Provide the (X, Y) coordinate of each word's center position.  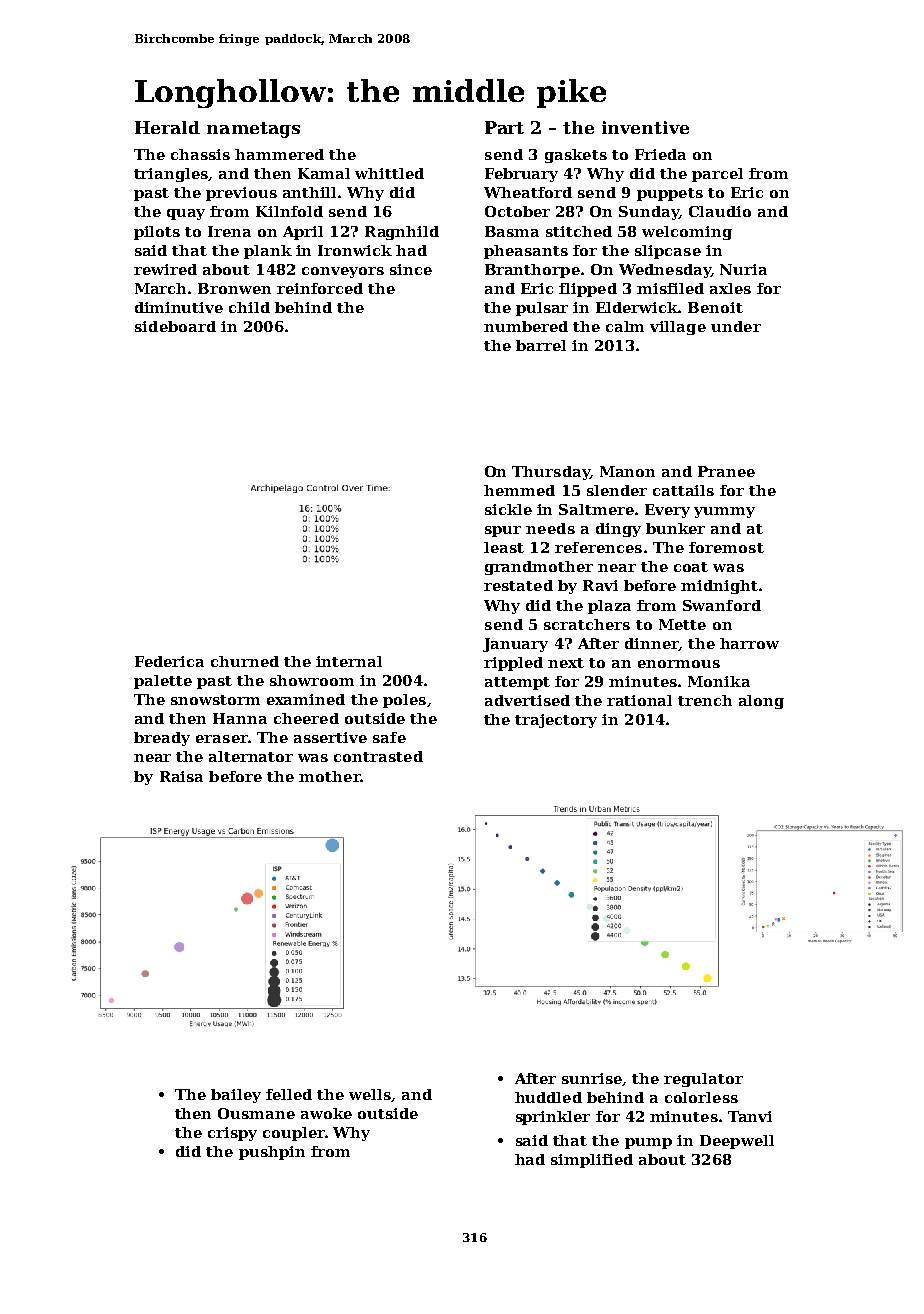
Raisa (181, 776)
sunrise (592, 1078)
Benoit (715, 307)
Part (504, 127)
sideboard (175, 326)
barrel (541, 345)
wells (370, 1094)
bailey (236, 1096)
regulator (703, 1080)
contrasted (378, 756)
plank (268, 252)
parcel (717, 175)
